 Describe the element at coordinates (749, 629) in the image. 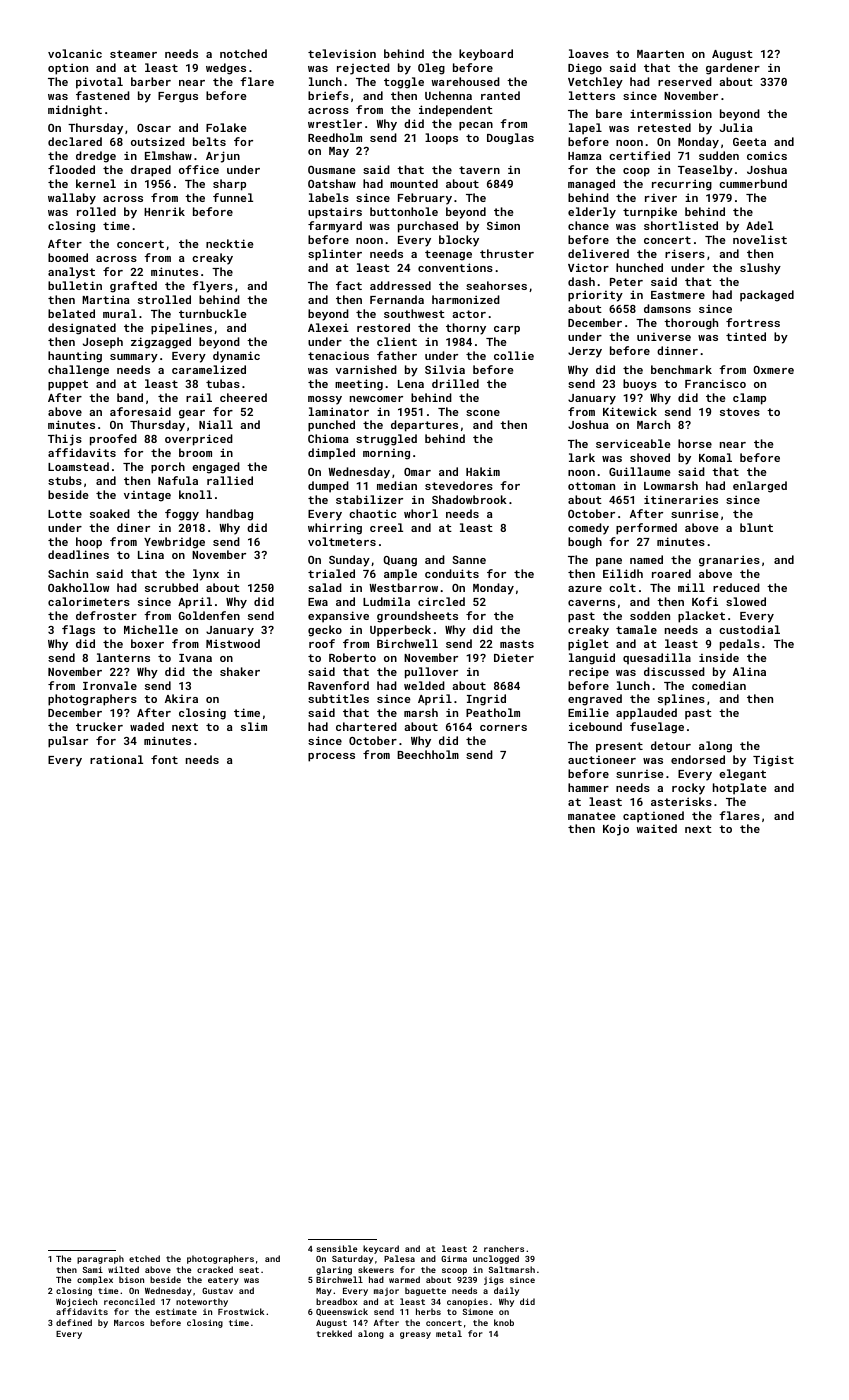

I see `custodial` at that location.
